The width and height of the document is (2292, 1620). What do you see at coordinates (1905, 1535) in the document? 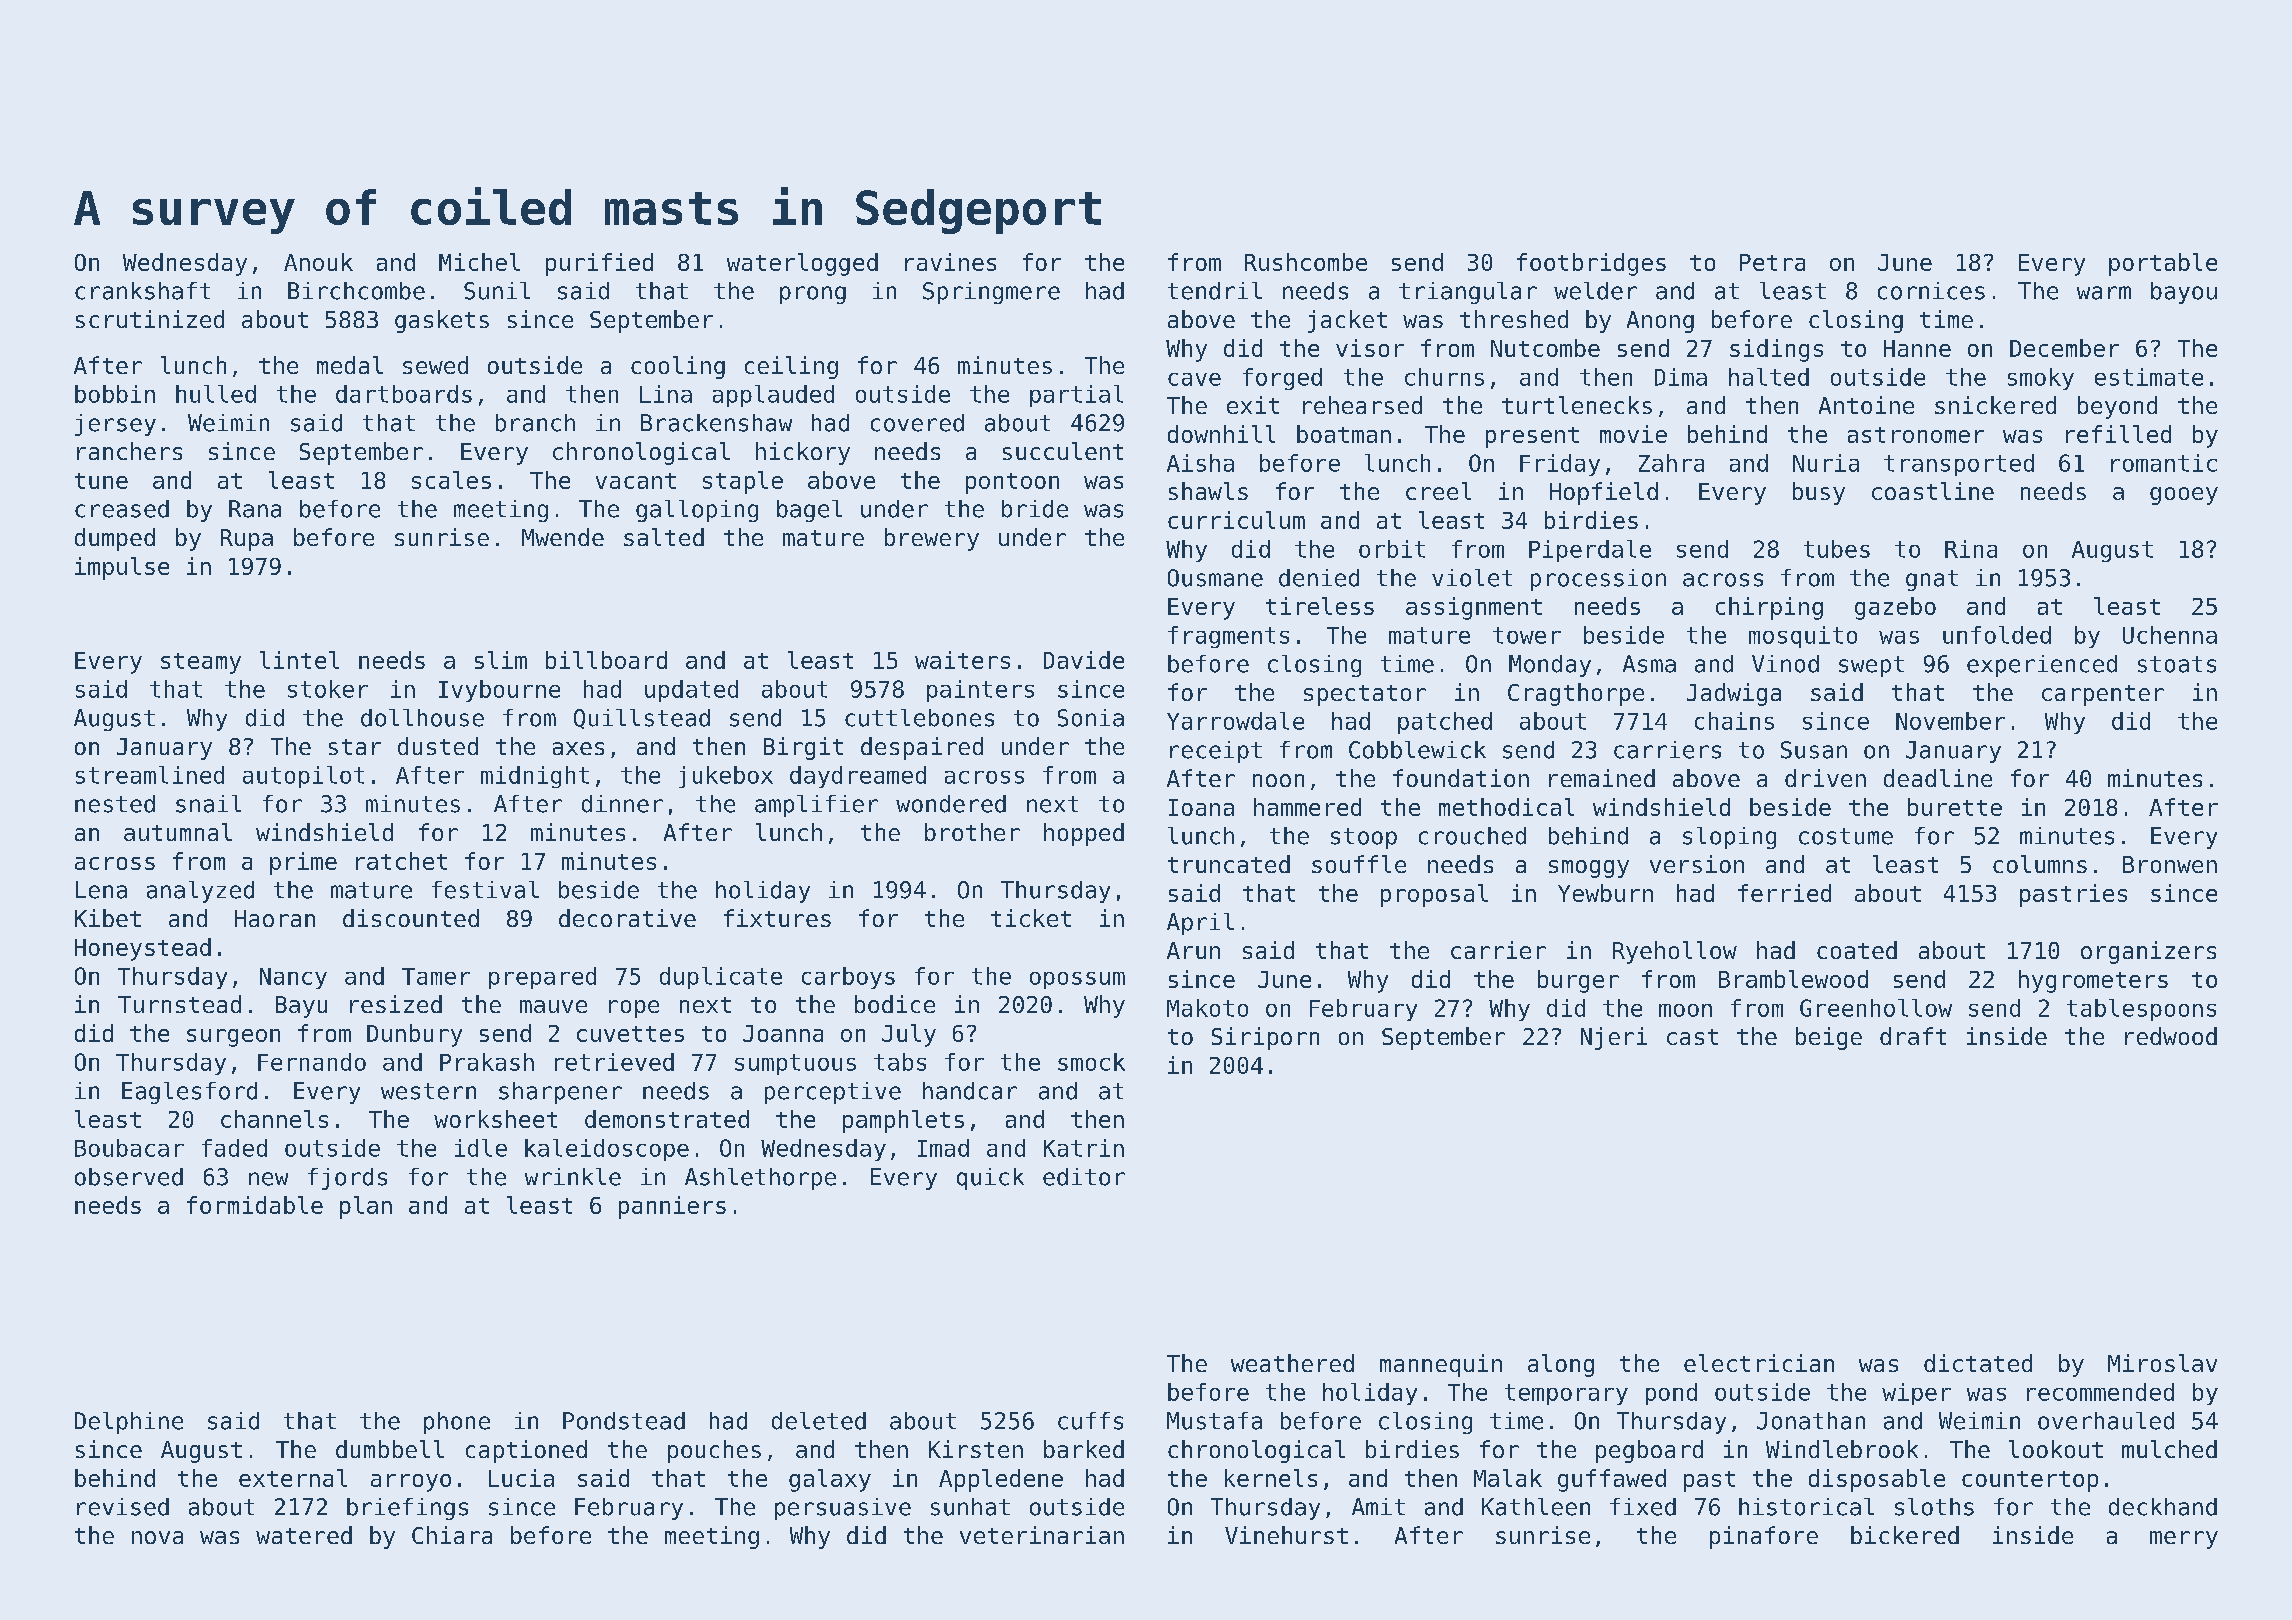
I see `bickered` at bounding box center [1905, 1535].
